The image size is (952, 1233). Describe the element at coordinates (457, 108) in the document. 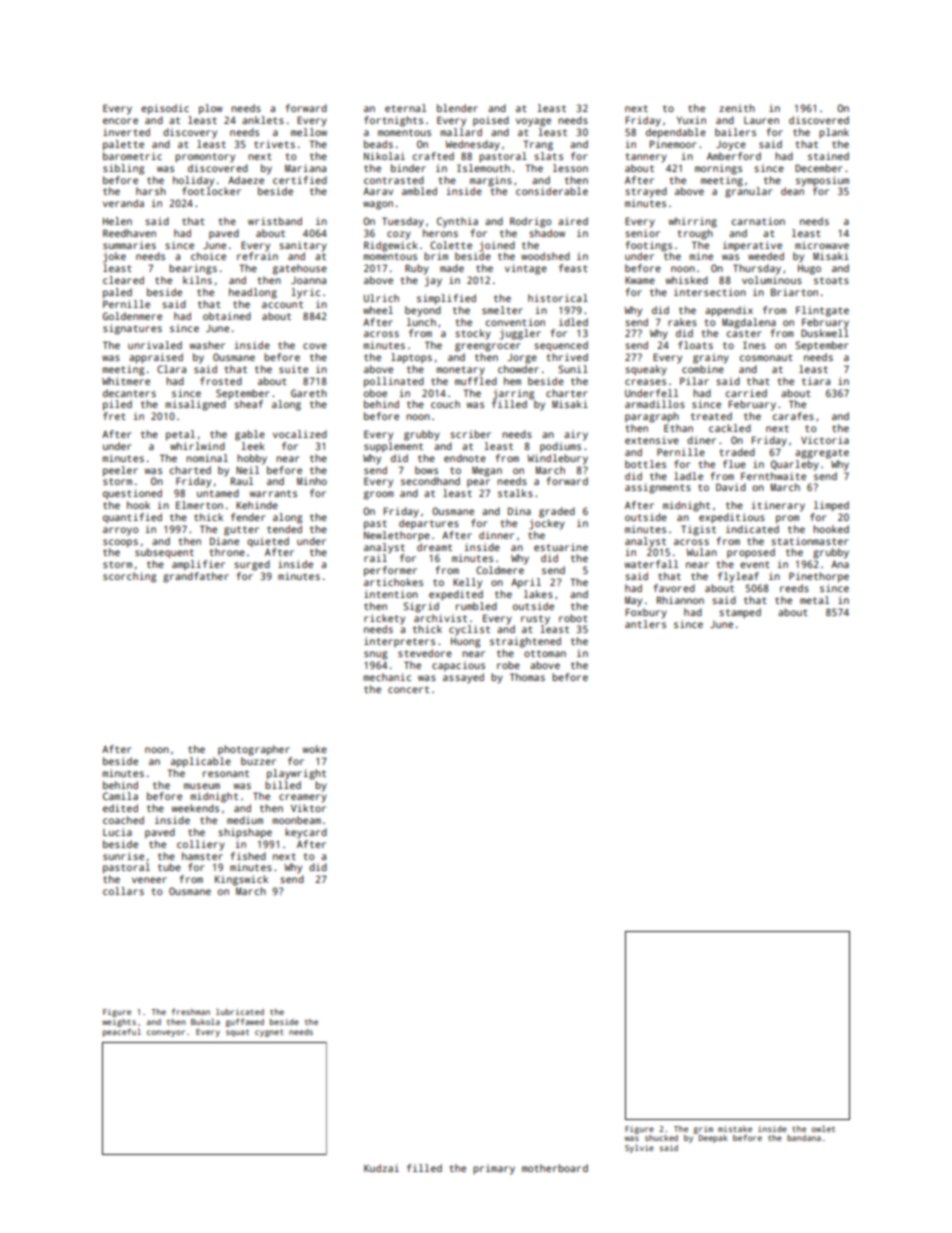

I see `blender` at that location.
